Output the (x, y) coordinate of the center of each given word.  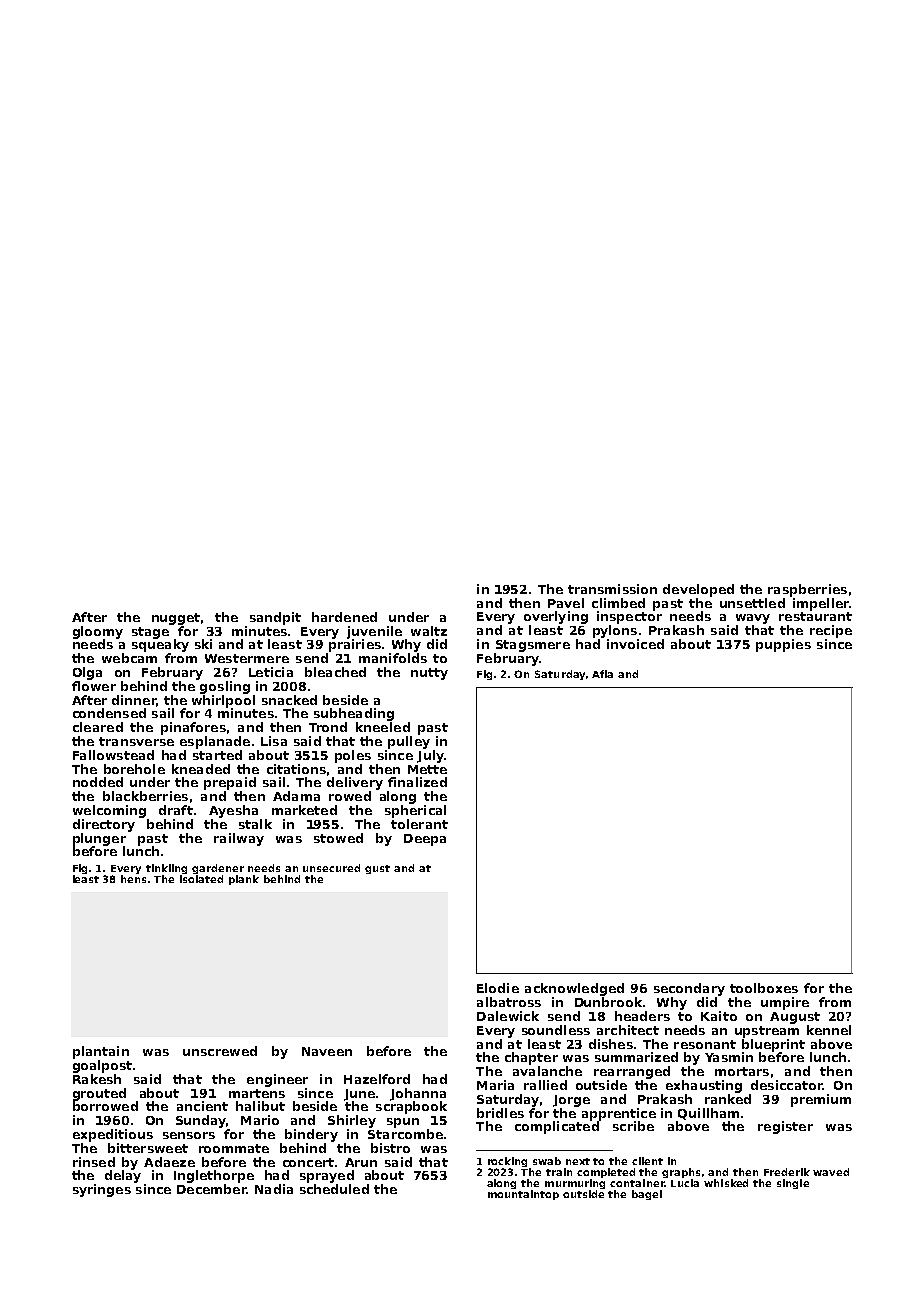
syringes (102, 1190)
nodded (98, 782)
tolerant (419, 824)
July (430, 756)
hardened (344, 617)
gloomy (98, 632)
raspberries (807, 590)
